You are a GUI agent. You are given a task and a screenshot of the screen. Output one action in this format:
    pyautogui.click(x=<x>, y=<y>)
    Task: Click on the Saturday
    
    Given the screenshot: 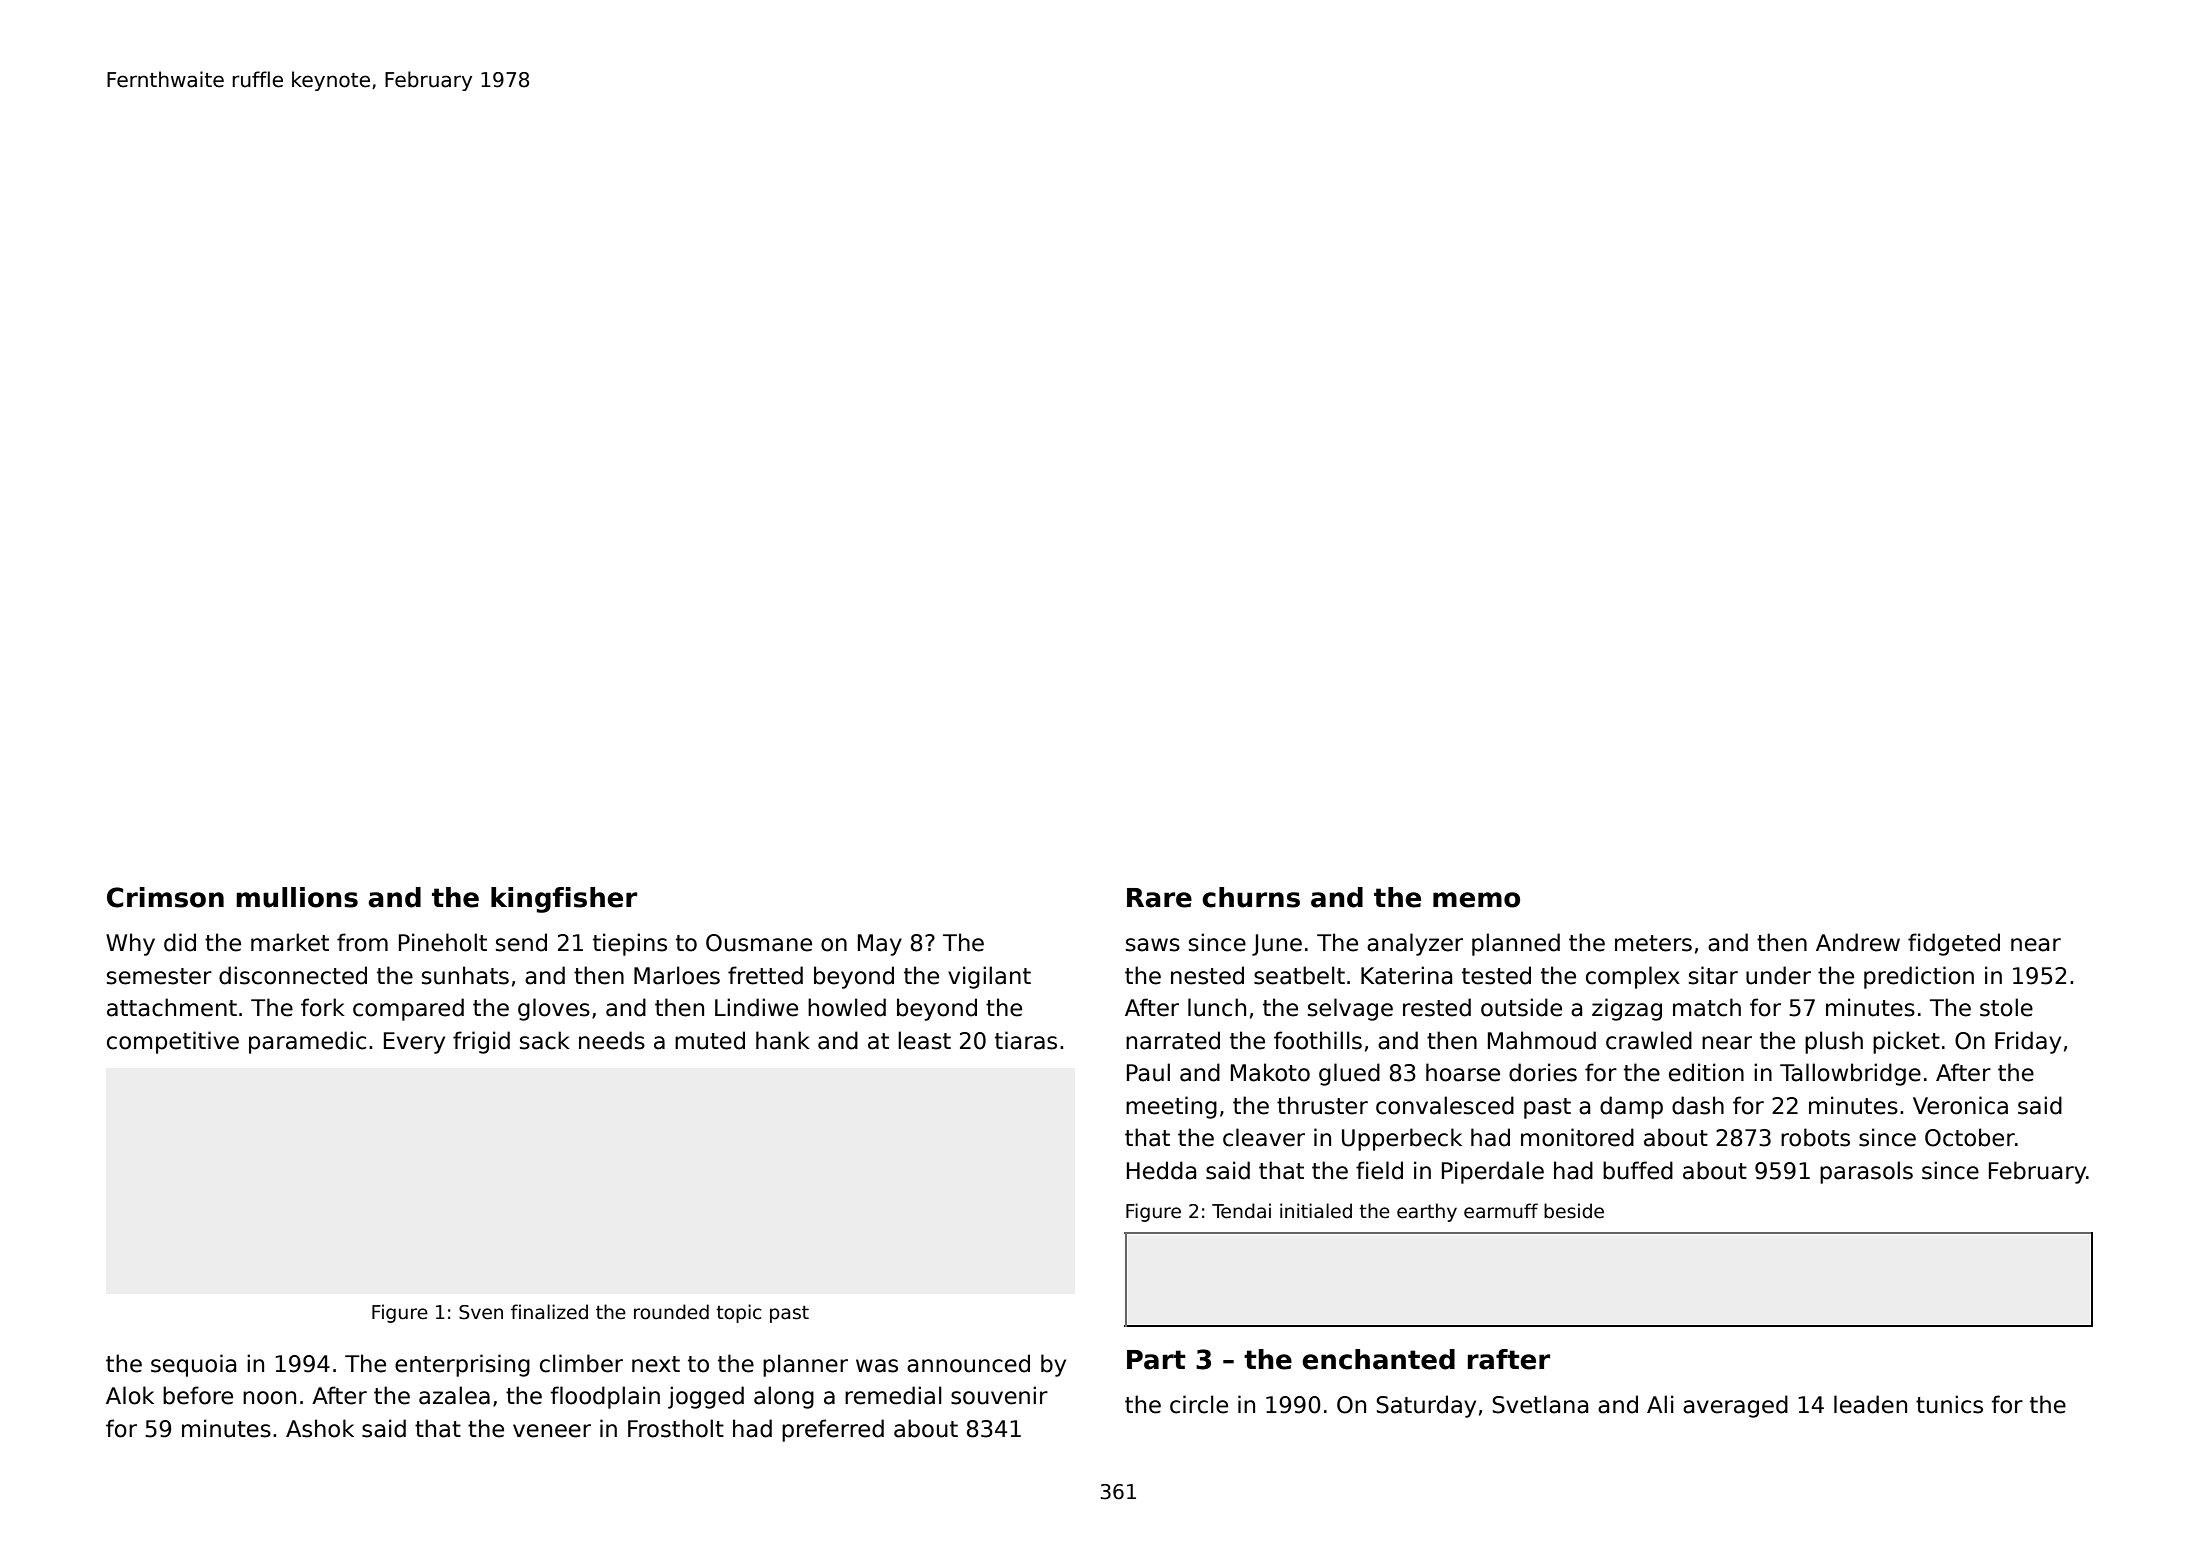 What is the action you would take?
    pyautogui.click(x=1426, y=1406)
